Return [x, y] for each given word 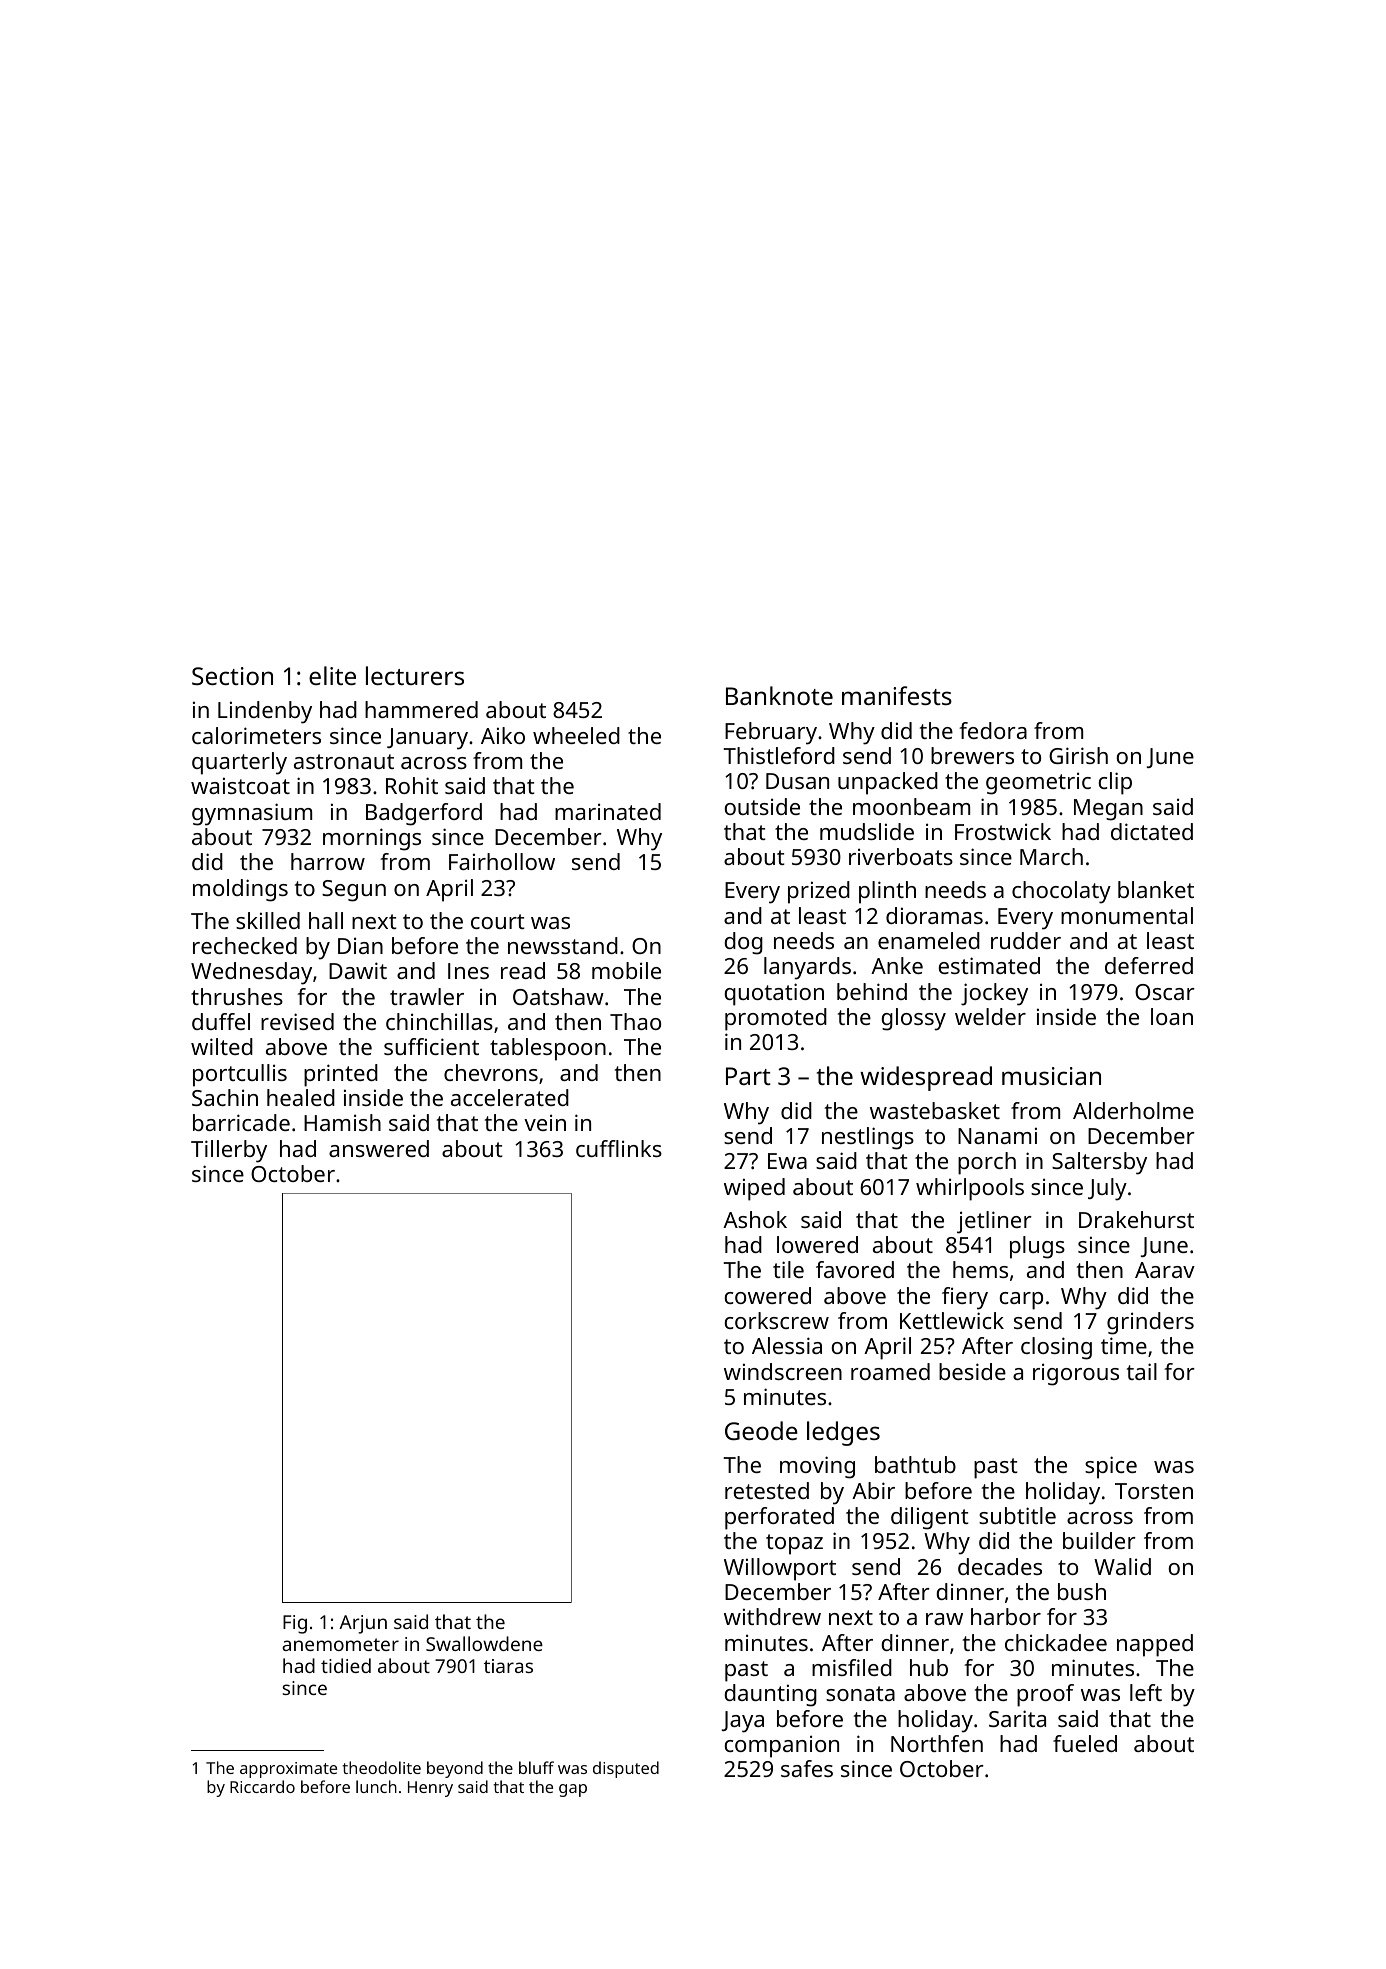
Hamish [342, 1122]
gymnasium [252, 814]
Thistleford [779, 755]
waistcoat [240, 785]
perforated [779, 1518]
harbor [1006, 1616]
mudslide [867, 831]
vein [545, 1122]
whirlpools [970, 1189]
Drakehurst [1136, 1219]
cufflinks [619, 1148]
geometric [1038, 783]
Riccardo [262, 1786]
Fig [295, 1624]
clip [1115, 783]
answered [379, 1148]
